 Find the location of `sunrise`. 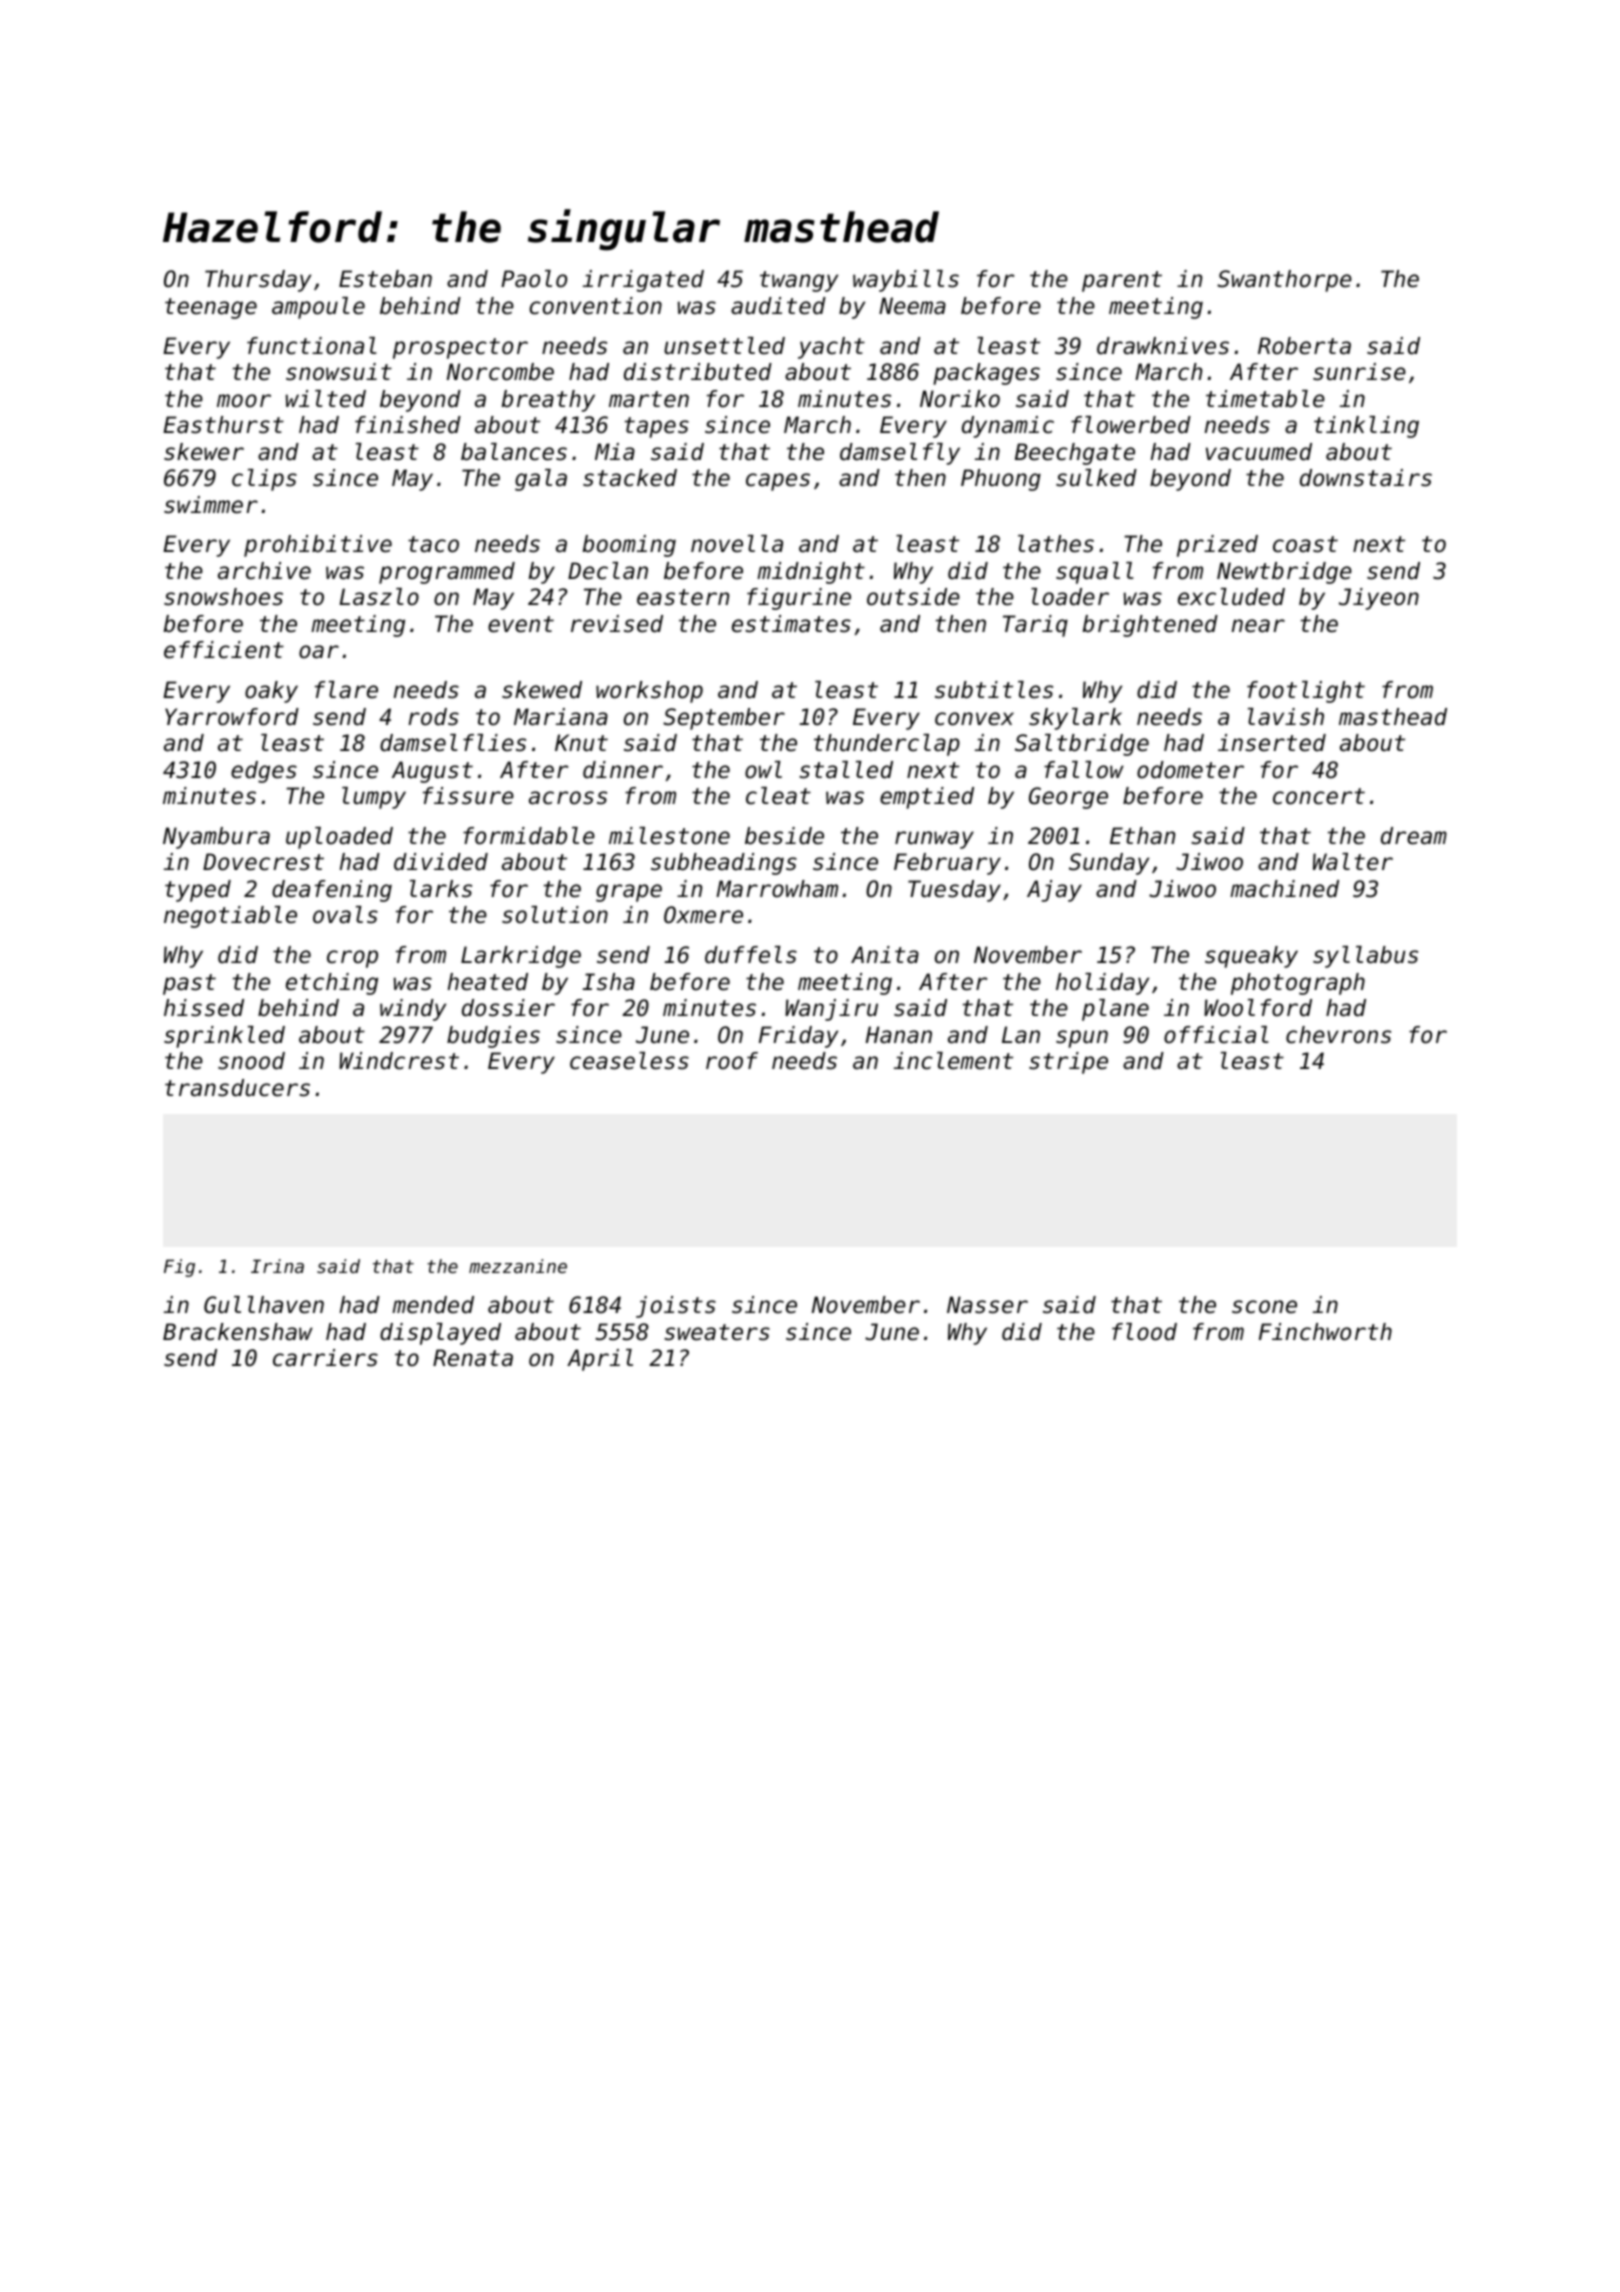

sunrise is located at coordinates (1359, 372).
